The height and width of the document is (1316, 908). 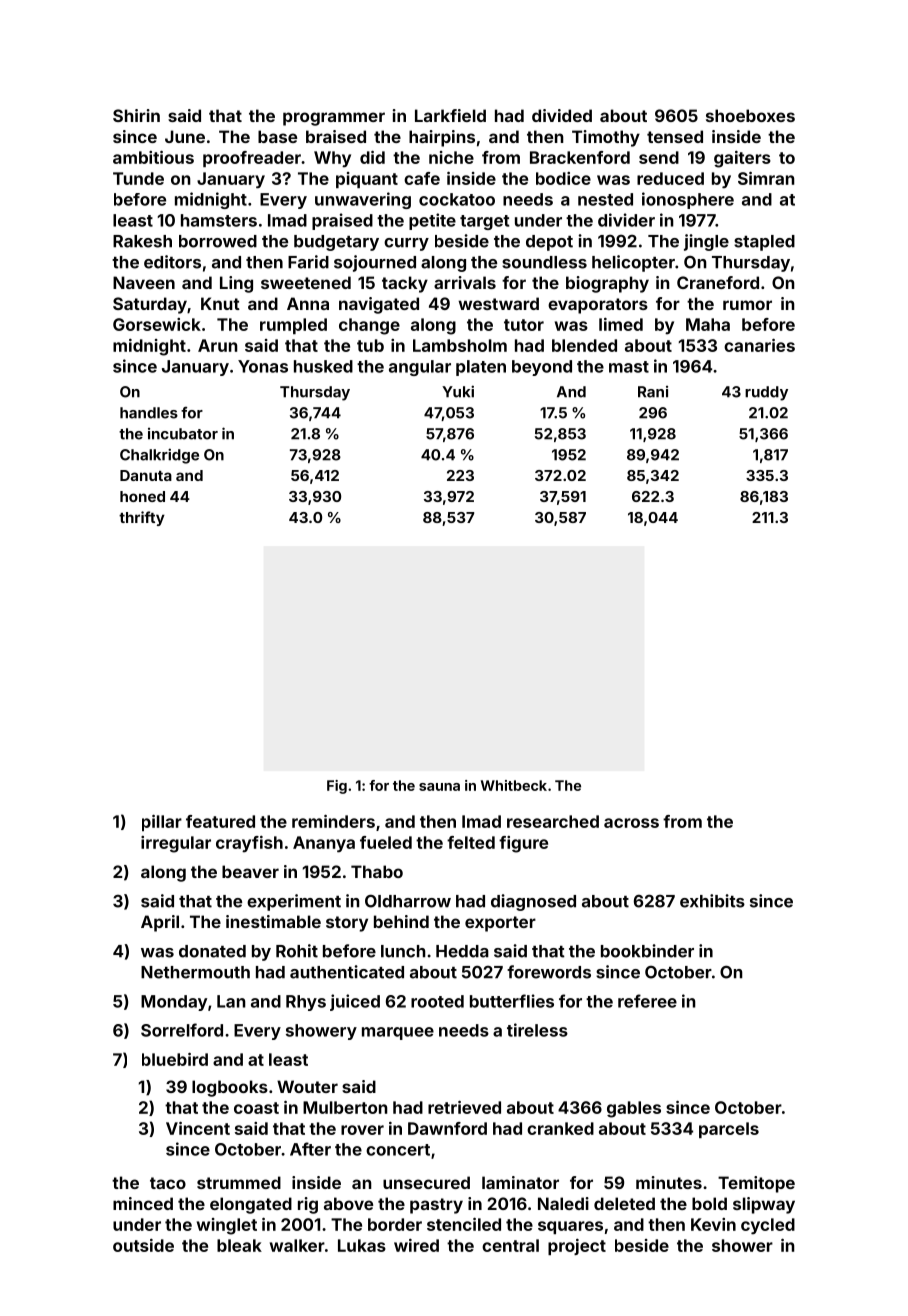 I want to click on deleted, so click(x=624, y=1203).
